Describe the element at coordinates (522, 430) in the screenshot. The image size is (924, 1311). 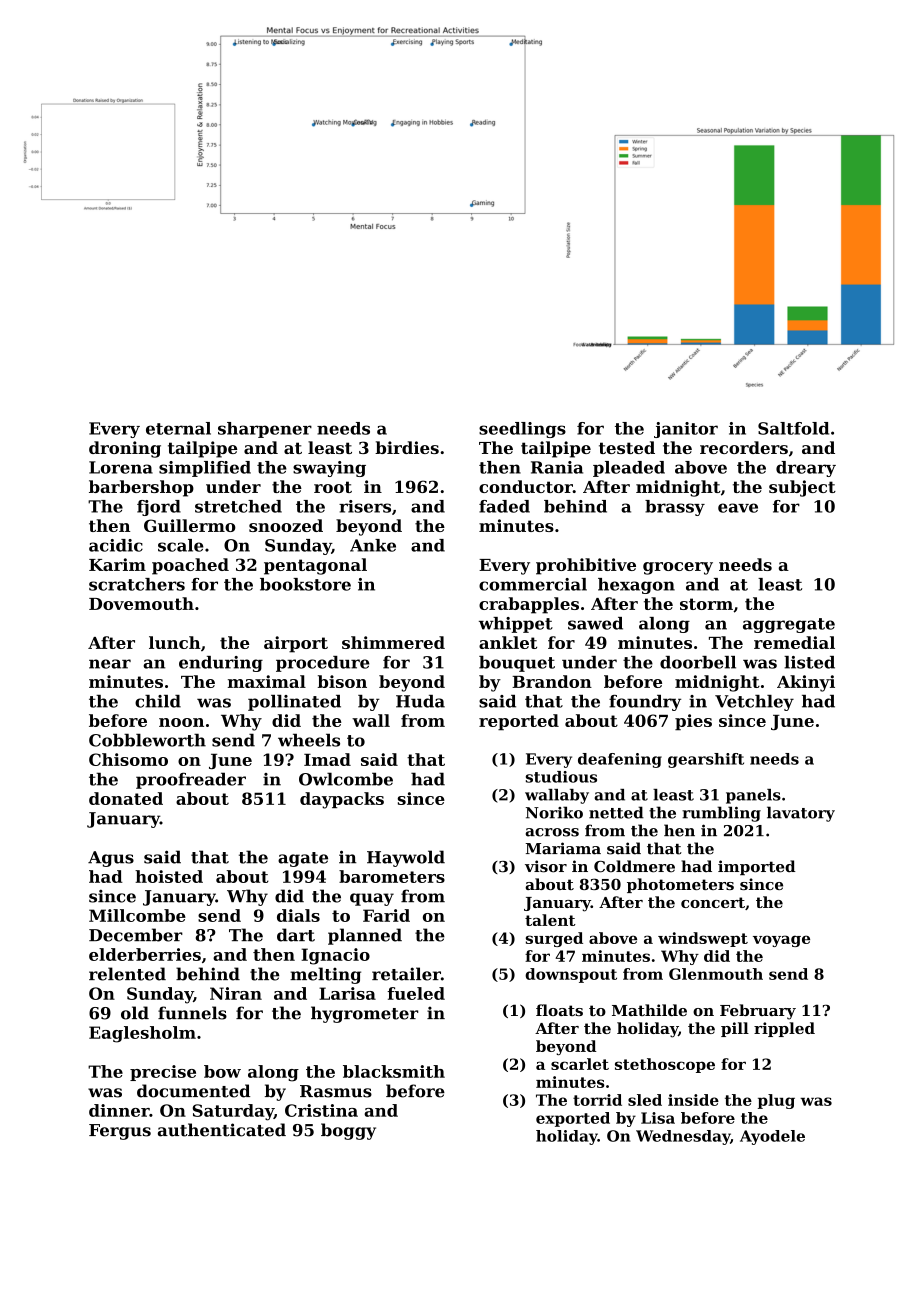
I see `seedlings` at that location.
